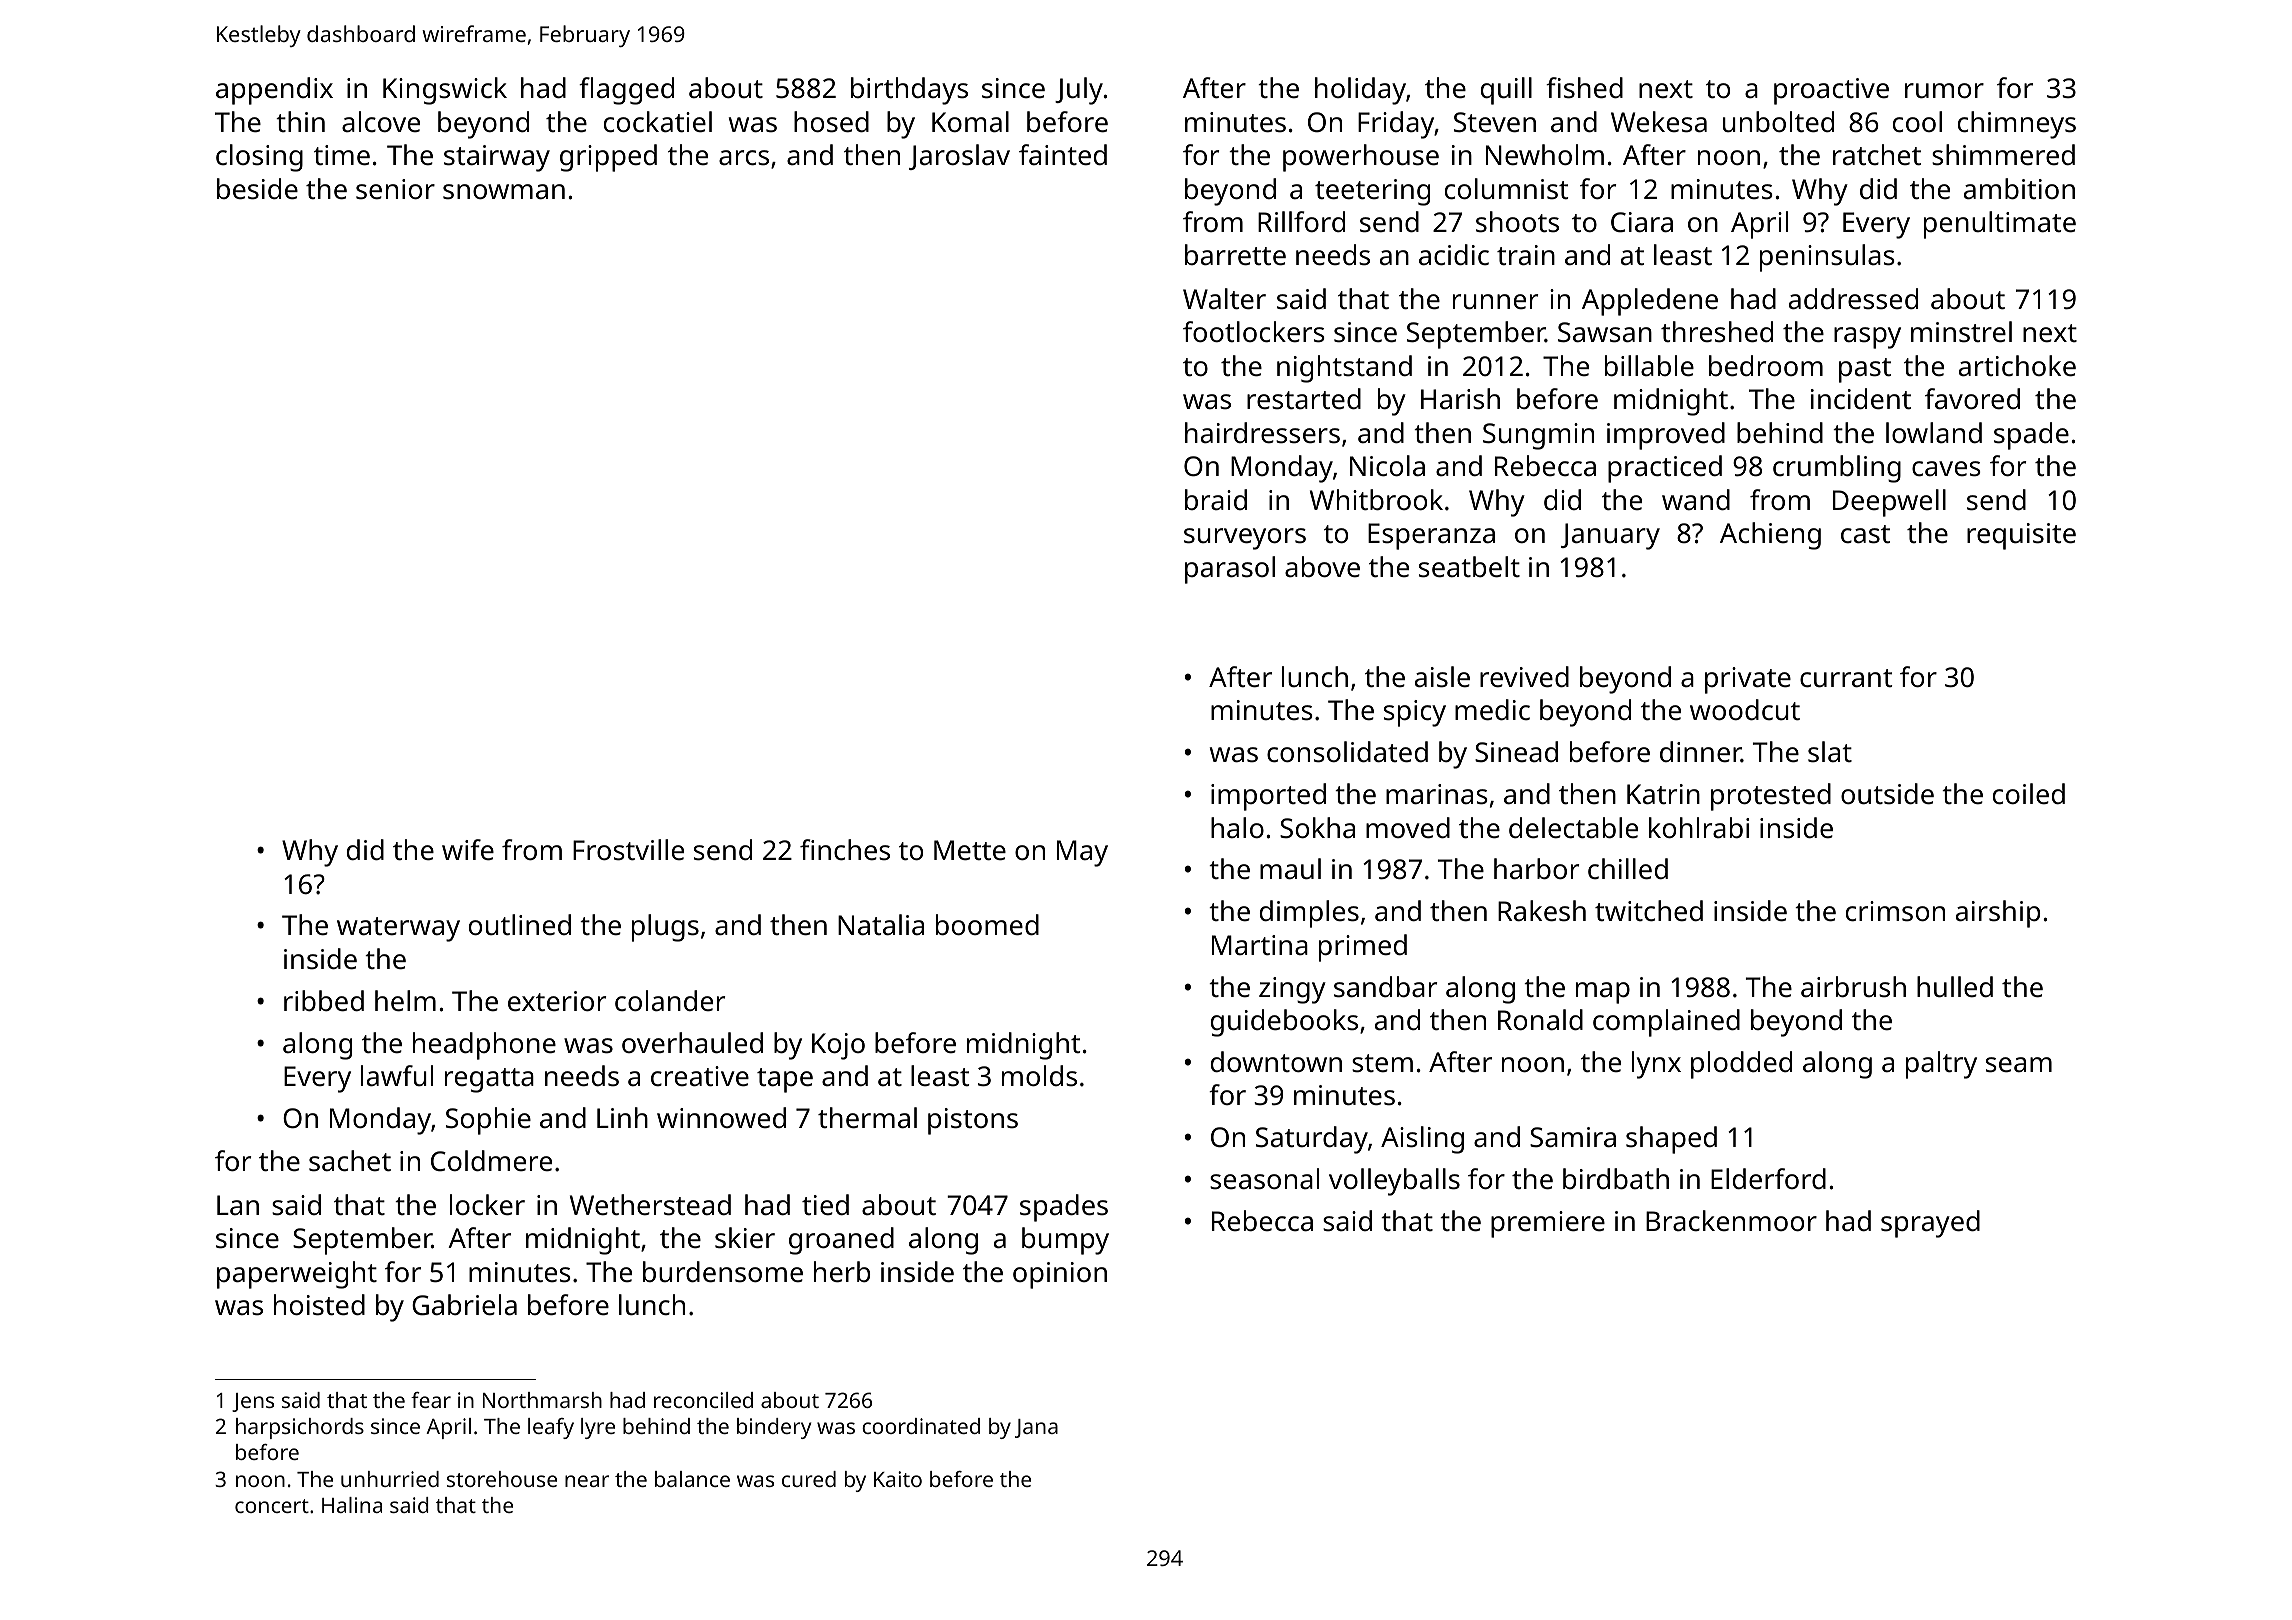 This screenshot has width=2292, height=1620. I want to click on Nicola, so click(1387, 465).
